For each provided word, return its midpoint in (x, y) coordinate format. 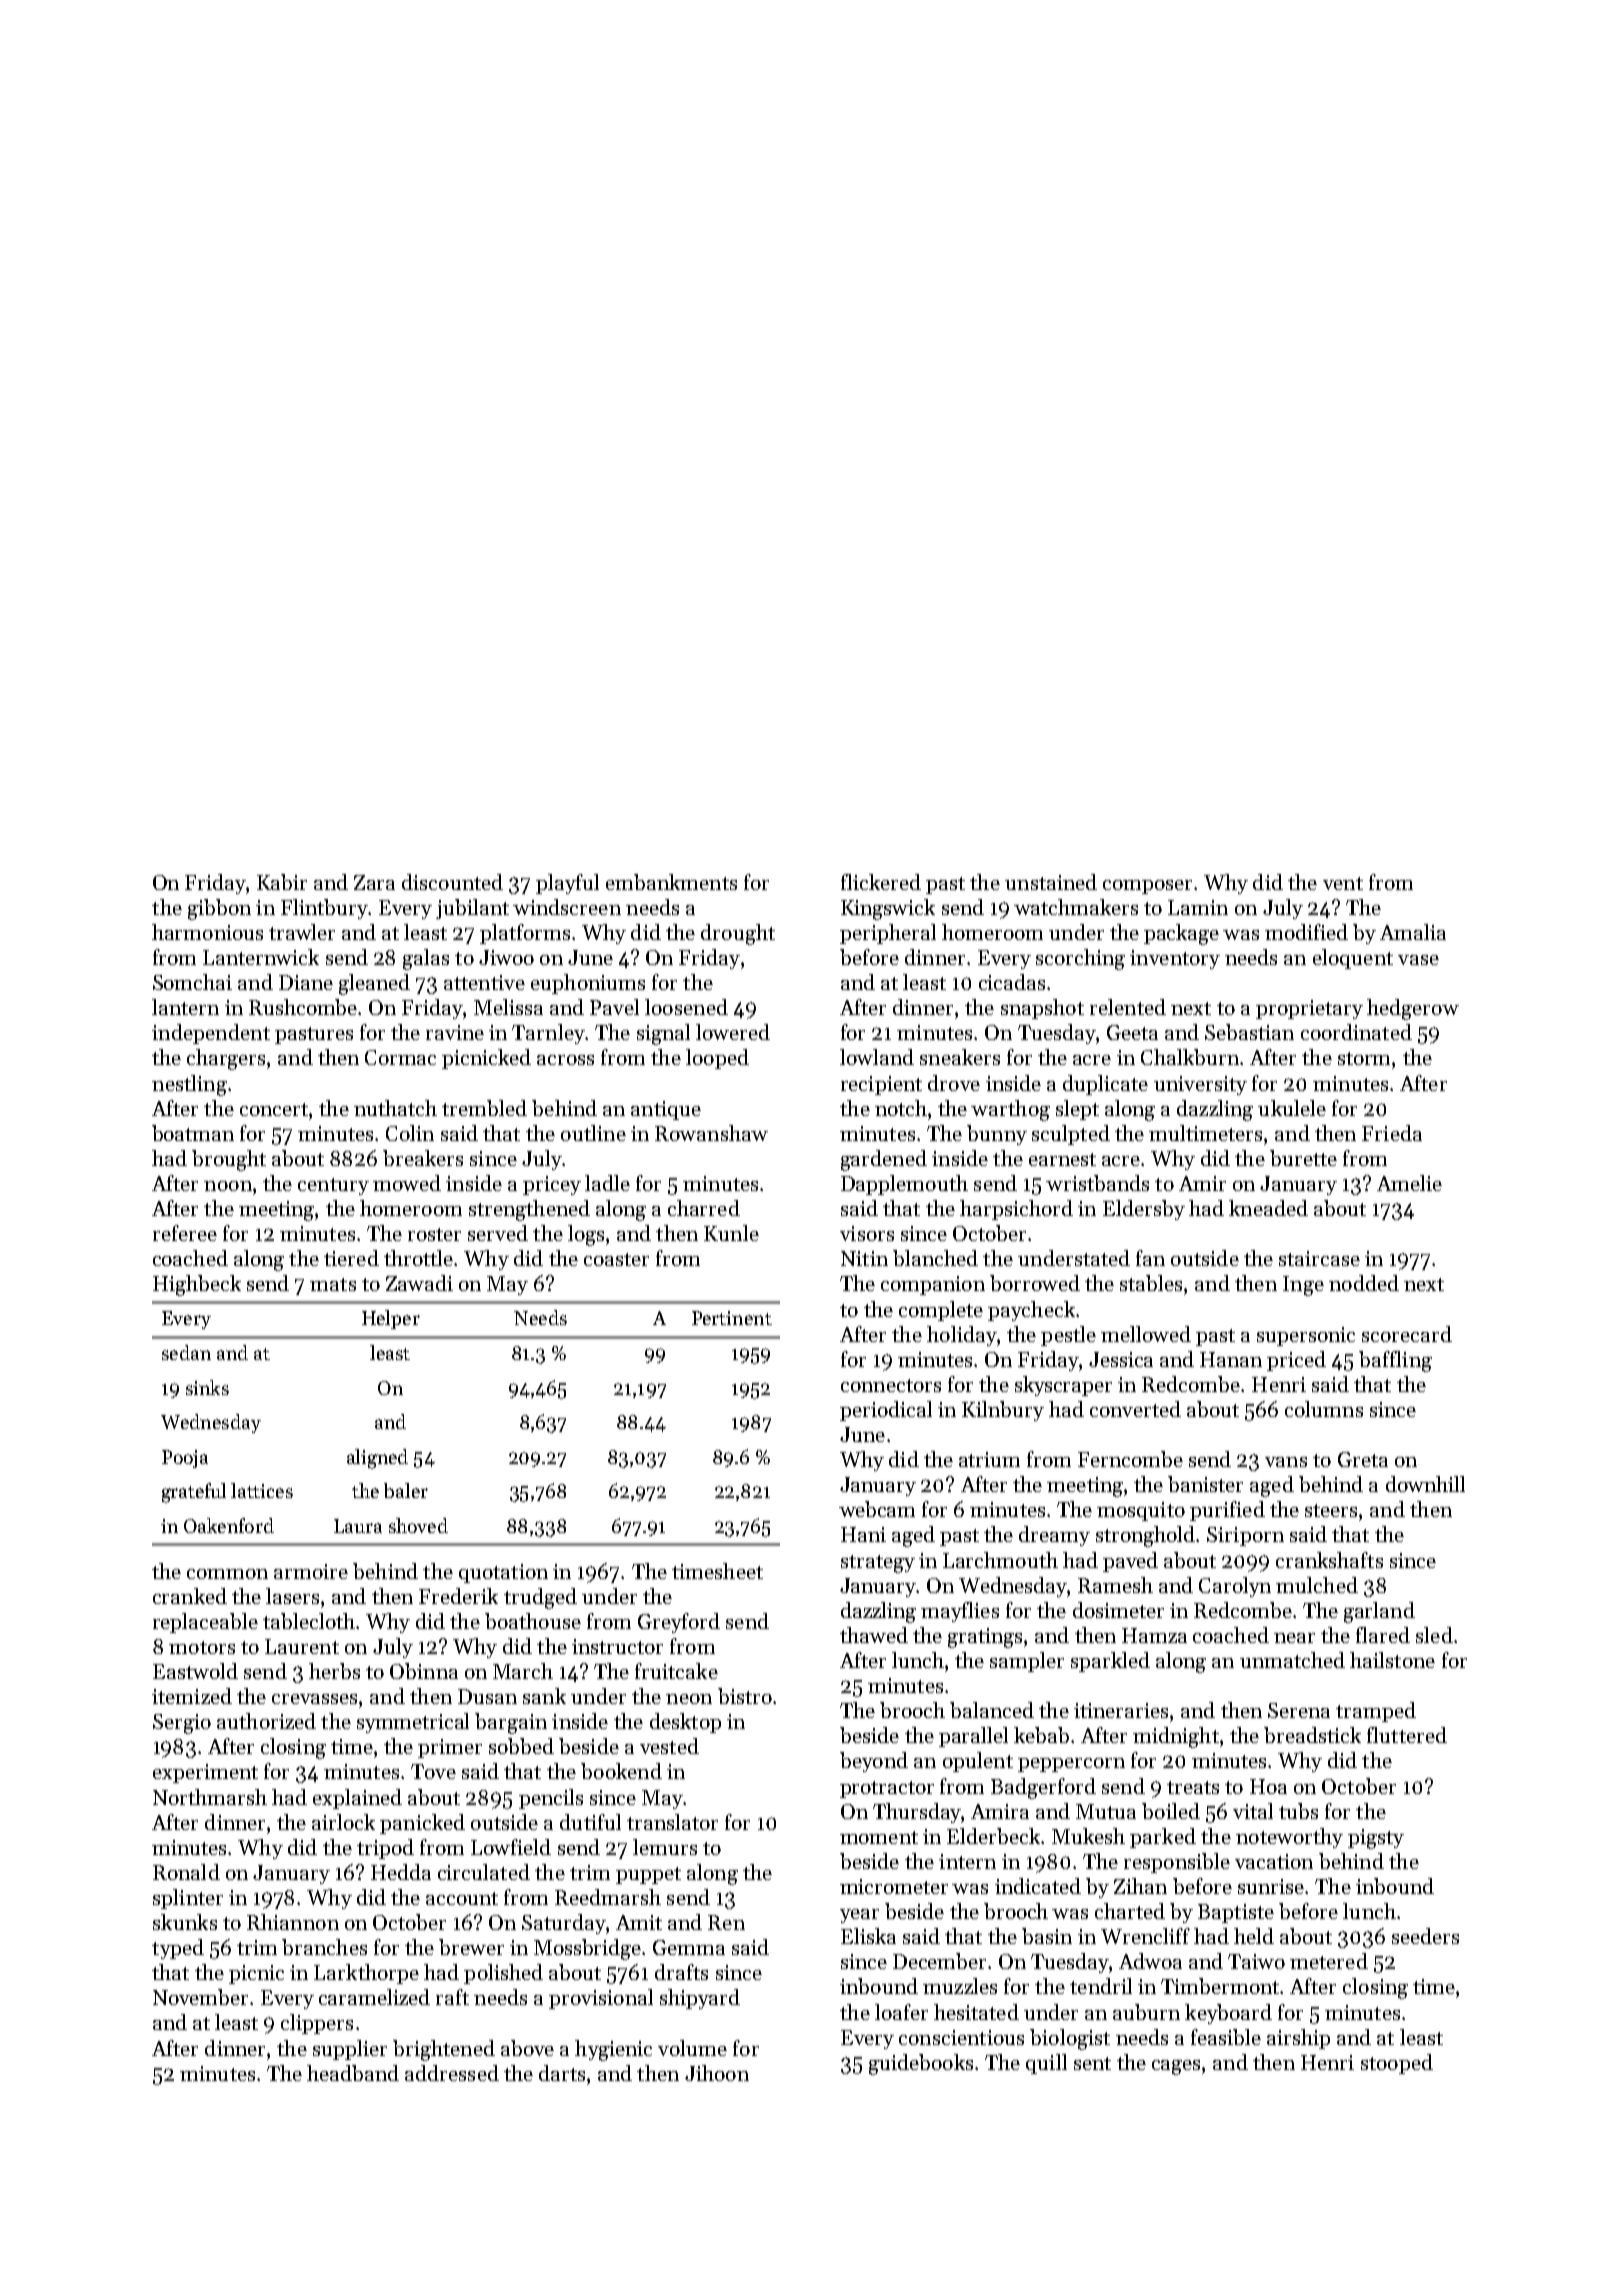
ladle (607, 1183)
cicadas (1012, 982)
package (1181, 934)
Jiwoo (506, 957)
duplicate (1105, 1085)
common (227, 1574)
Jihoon (717, 2073)
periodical (886, 1411)
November (200, 1997)
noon (228, 1186)
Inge (1303, 1286)
